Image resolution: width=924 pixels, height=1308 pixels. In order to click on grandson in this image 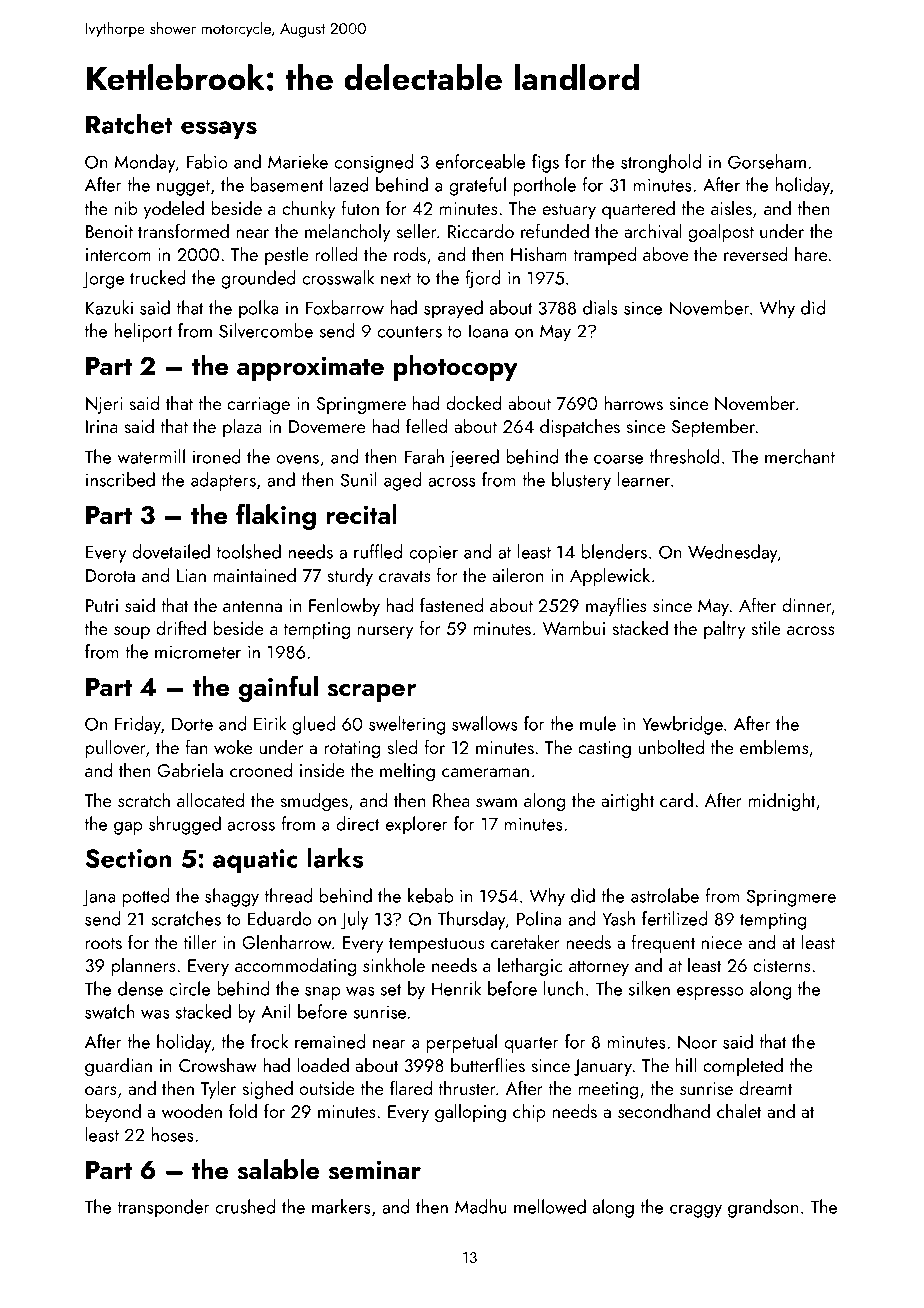, I will do `click(763, 1208)`.
